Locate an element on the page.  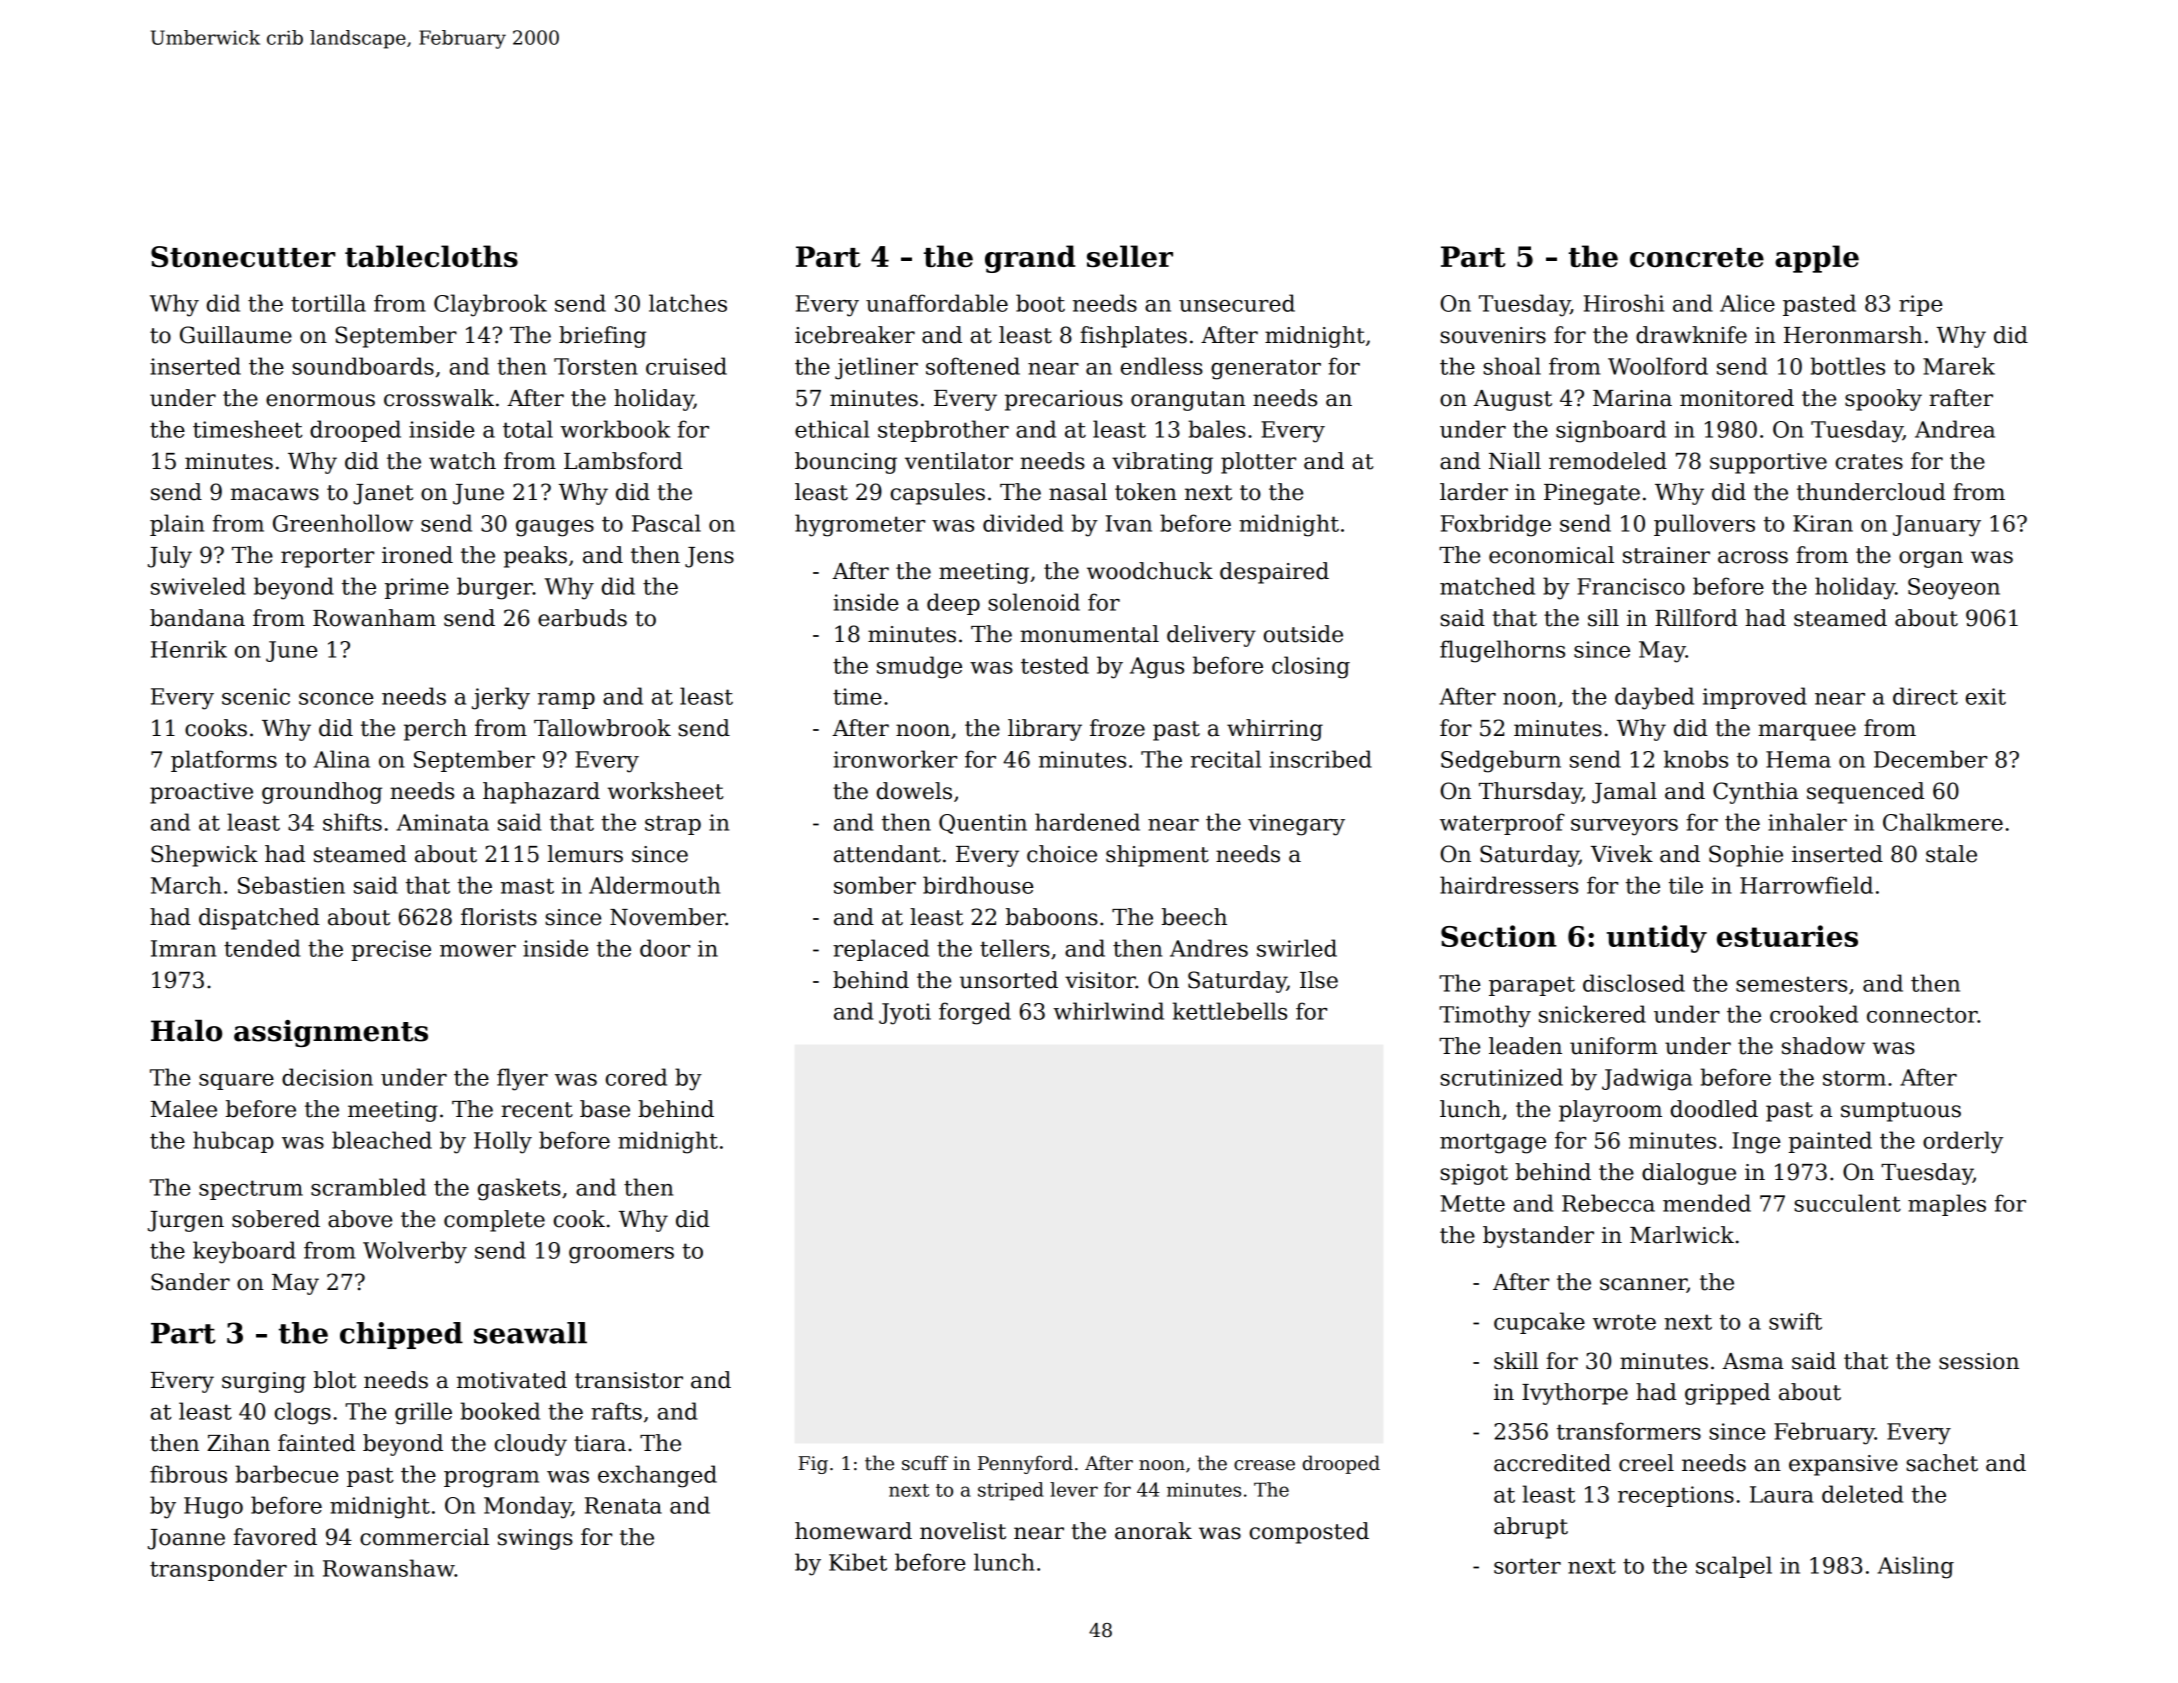
Kibet is located at coordinates (858, 1562).
